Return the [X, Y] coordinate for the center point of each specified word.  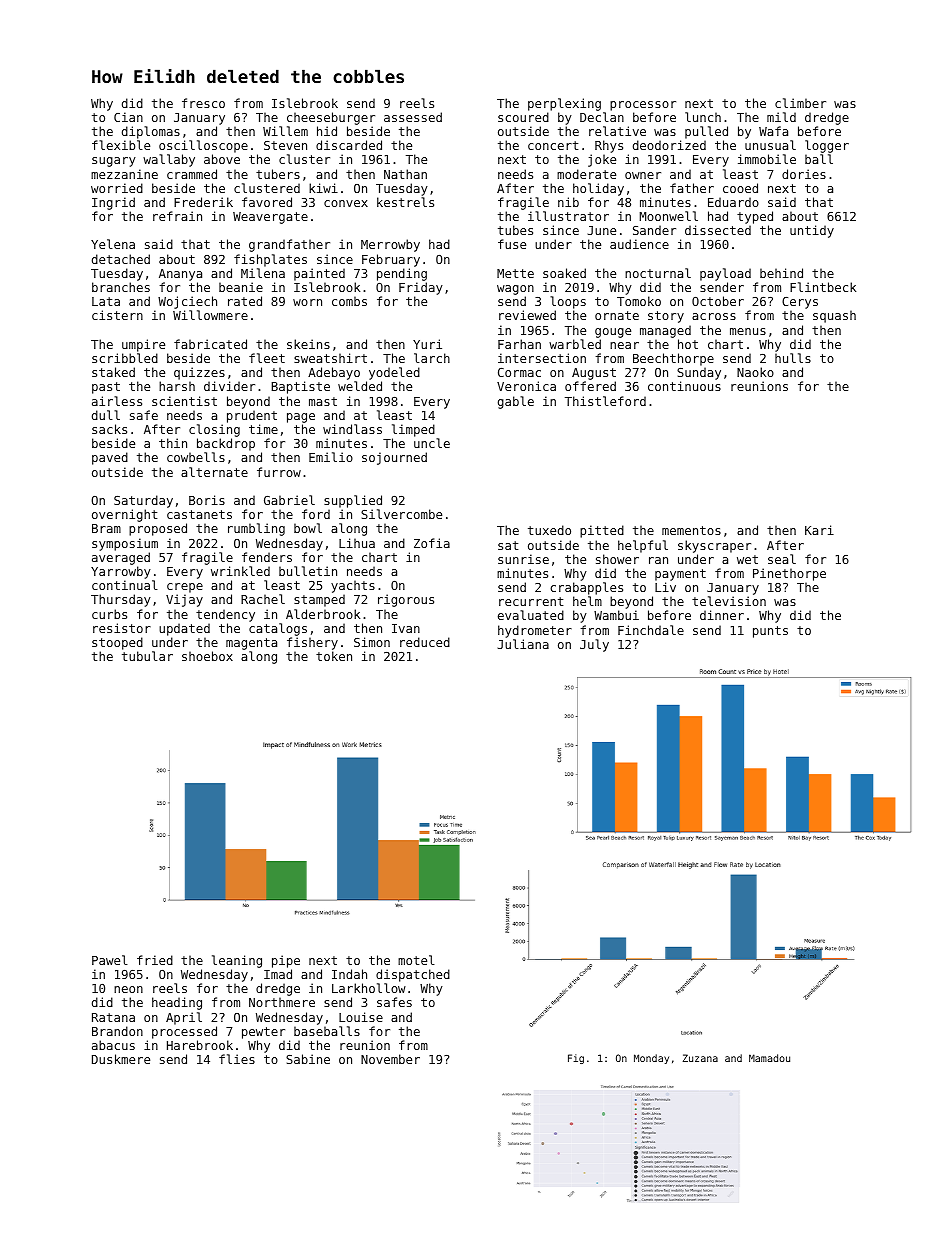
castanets [199, 514]
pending [402, 274]
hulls [793, 358]
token [334, 656]
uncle [432, 443]
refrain [177, 216]
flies [237, 1059]
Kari [819, 530]
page [301, 418]
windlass [352, 429]
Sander [654, 230]
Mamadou [769, 1058]
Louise [361, 1017]
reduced [425, 642]
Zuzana [700, 1058]
